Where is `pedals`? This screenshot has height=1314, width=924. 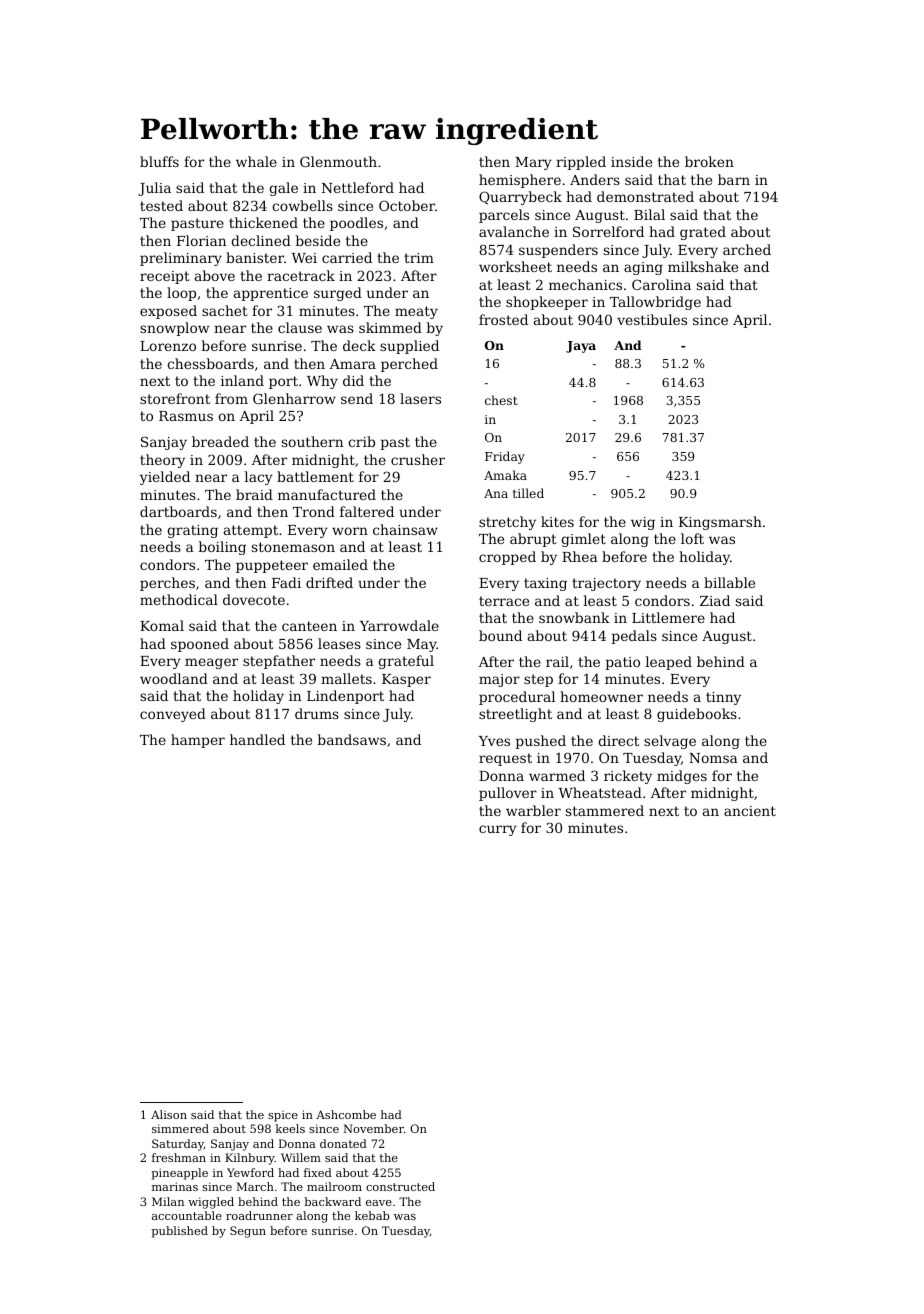 pedals is located at coordinates (634, 637).
